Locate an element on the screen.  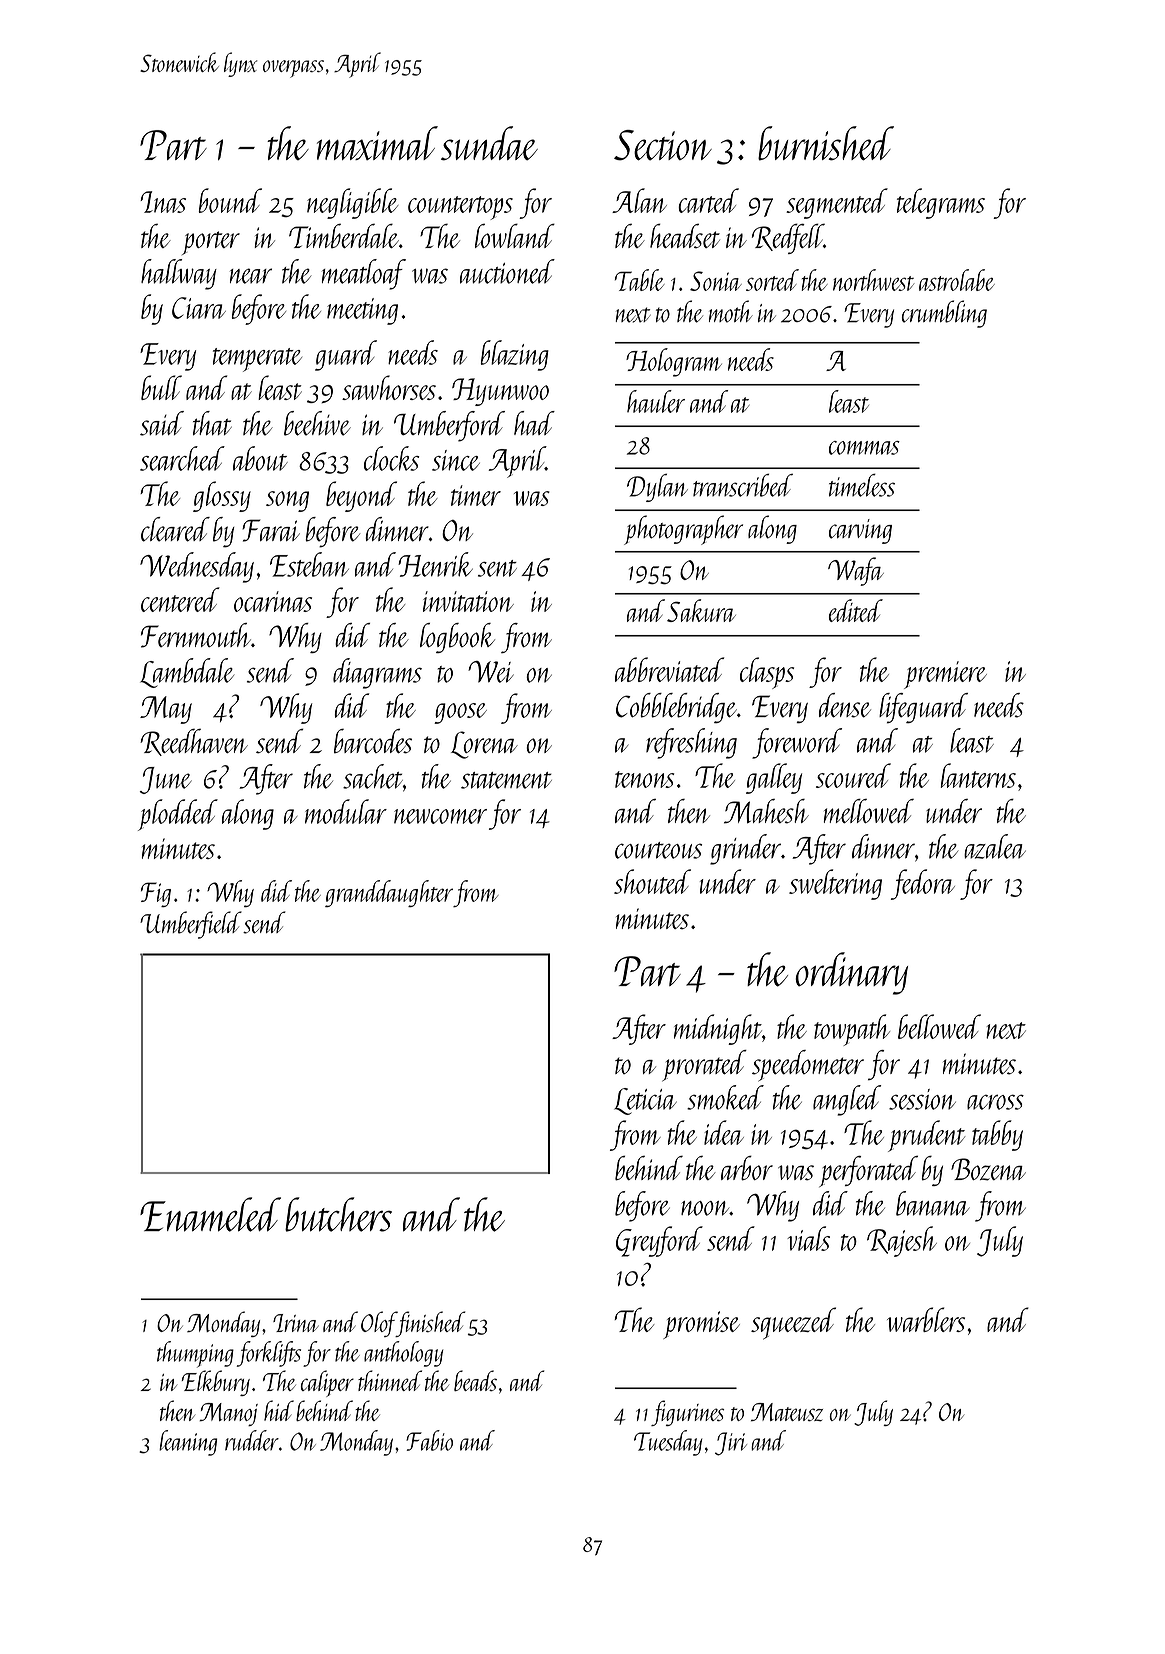
maximal is located at coordinates (377, 143).
